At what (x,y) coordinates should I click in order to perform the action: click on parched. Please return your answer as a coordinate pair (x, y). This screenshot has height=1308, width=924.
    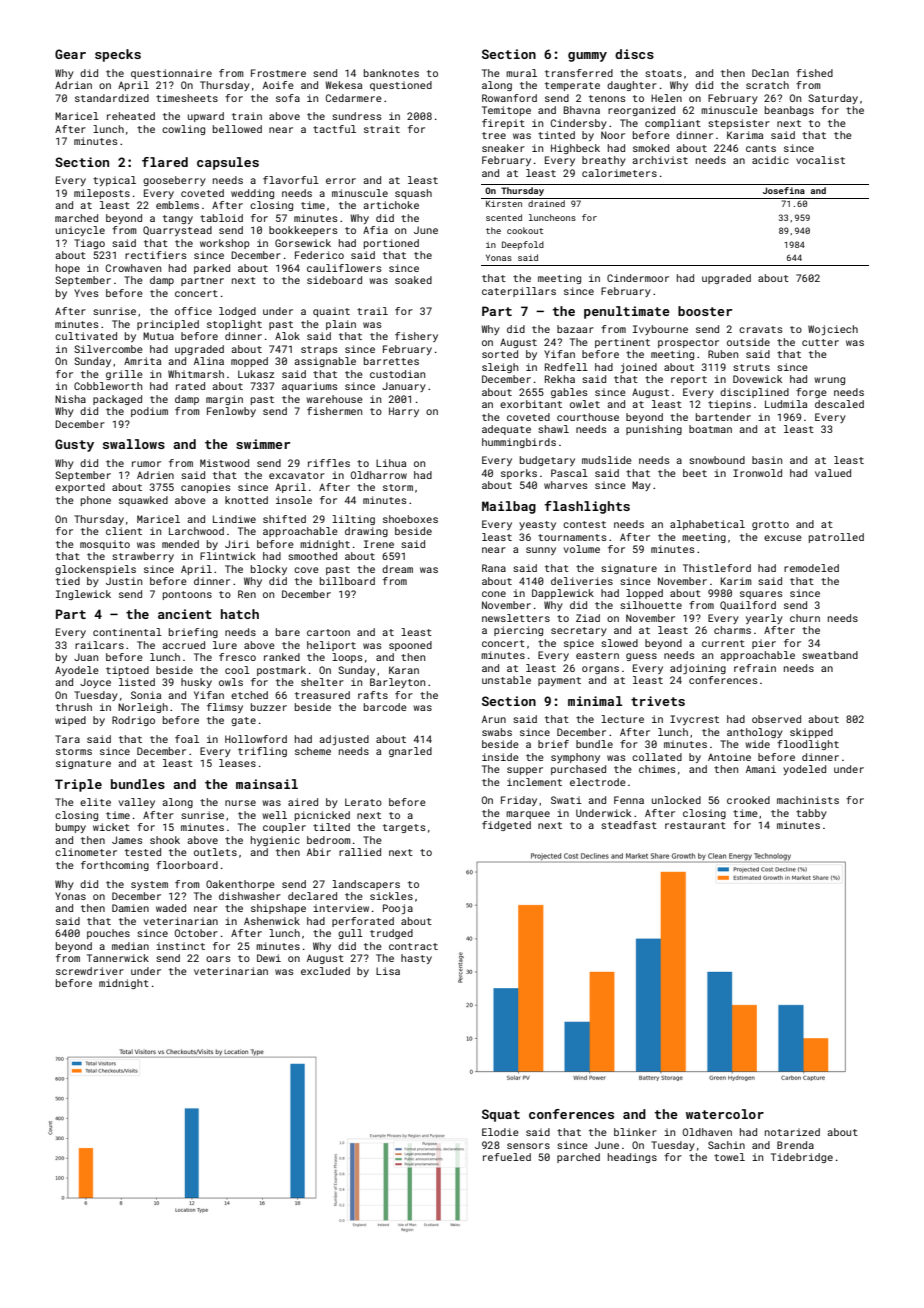
    Looking at the image, I should click on (578, 1158).
